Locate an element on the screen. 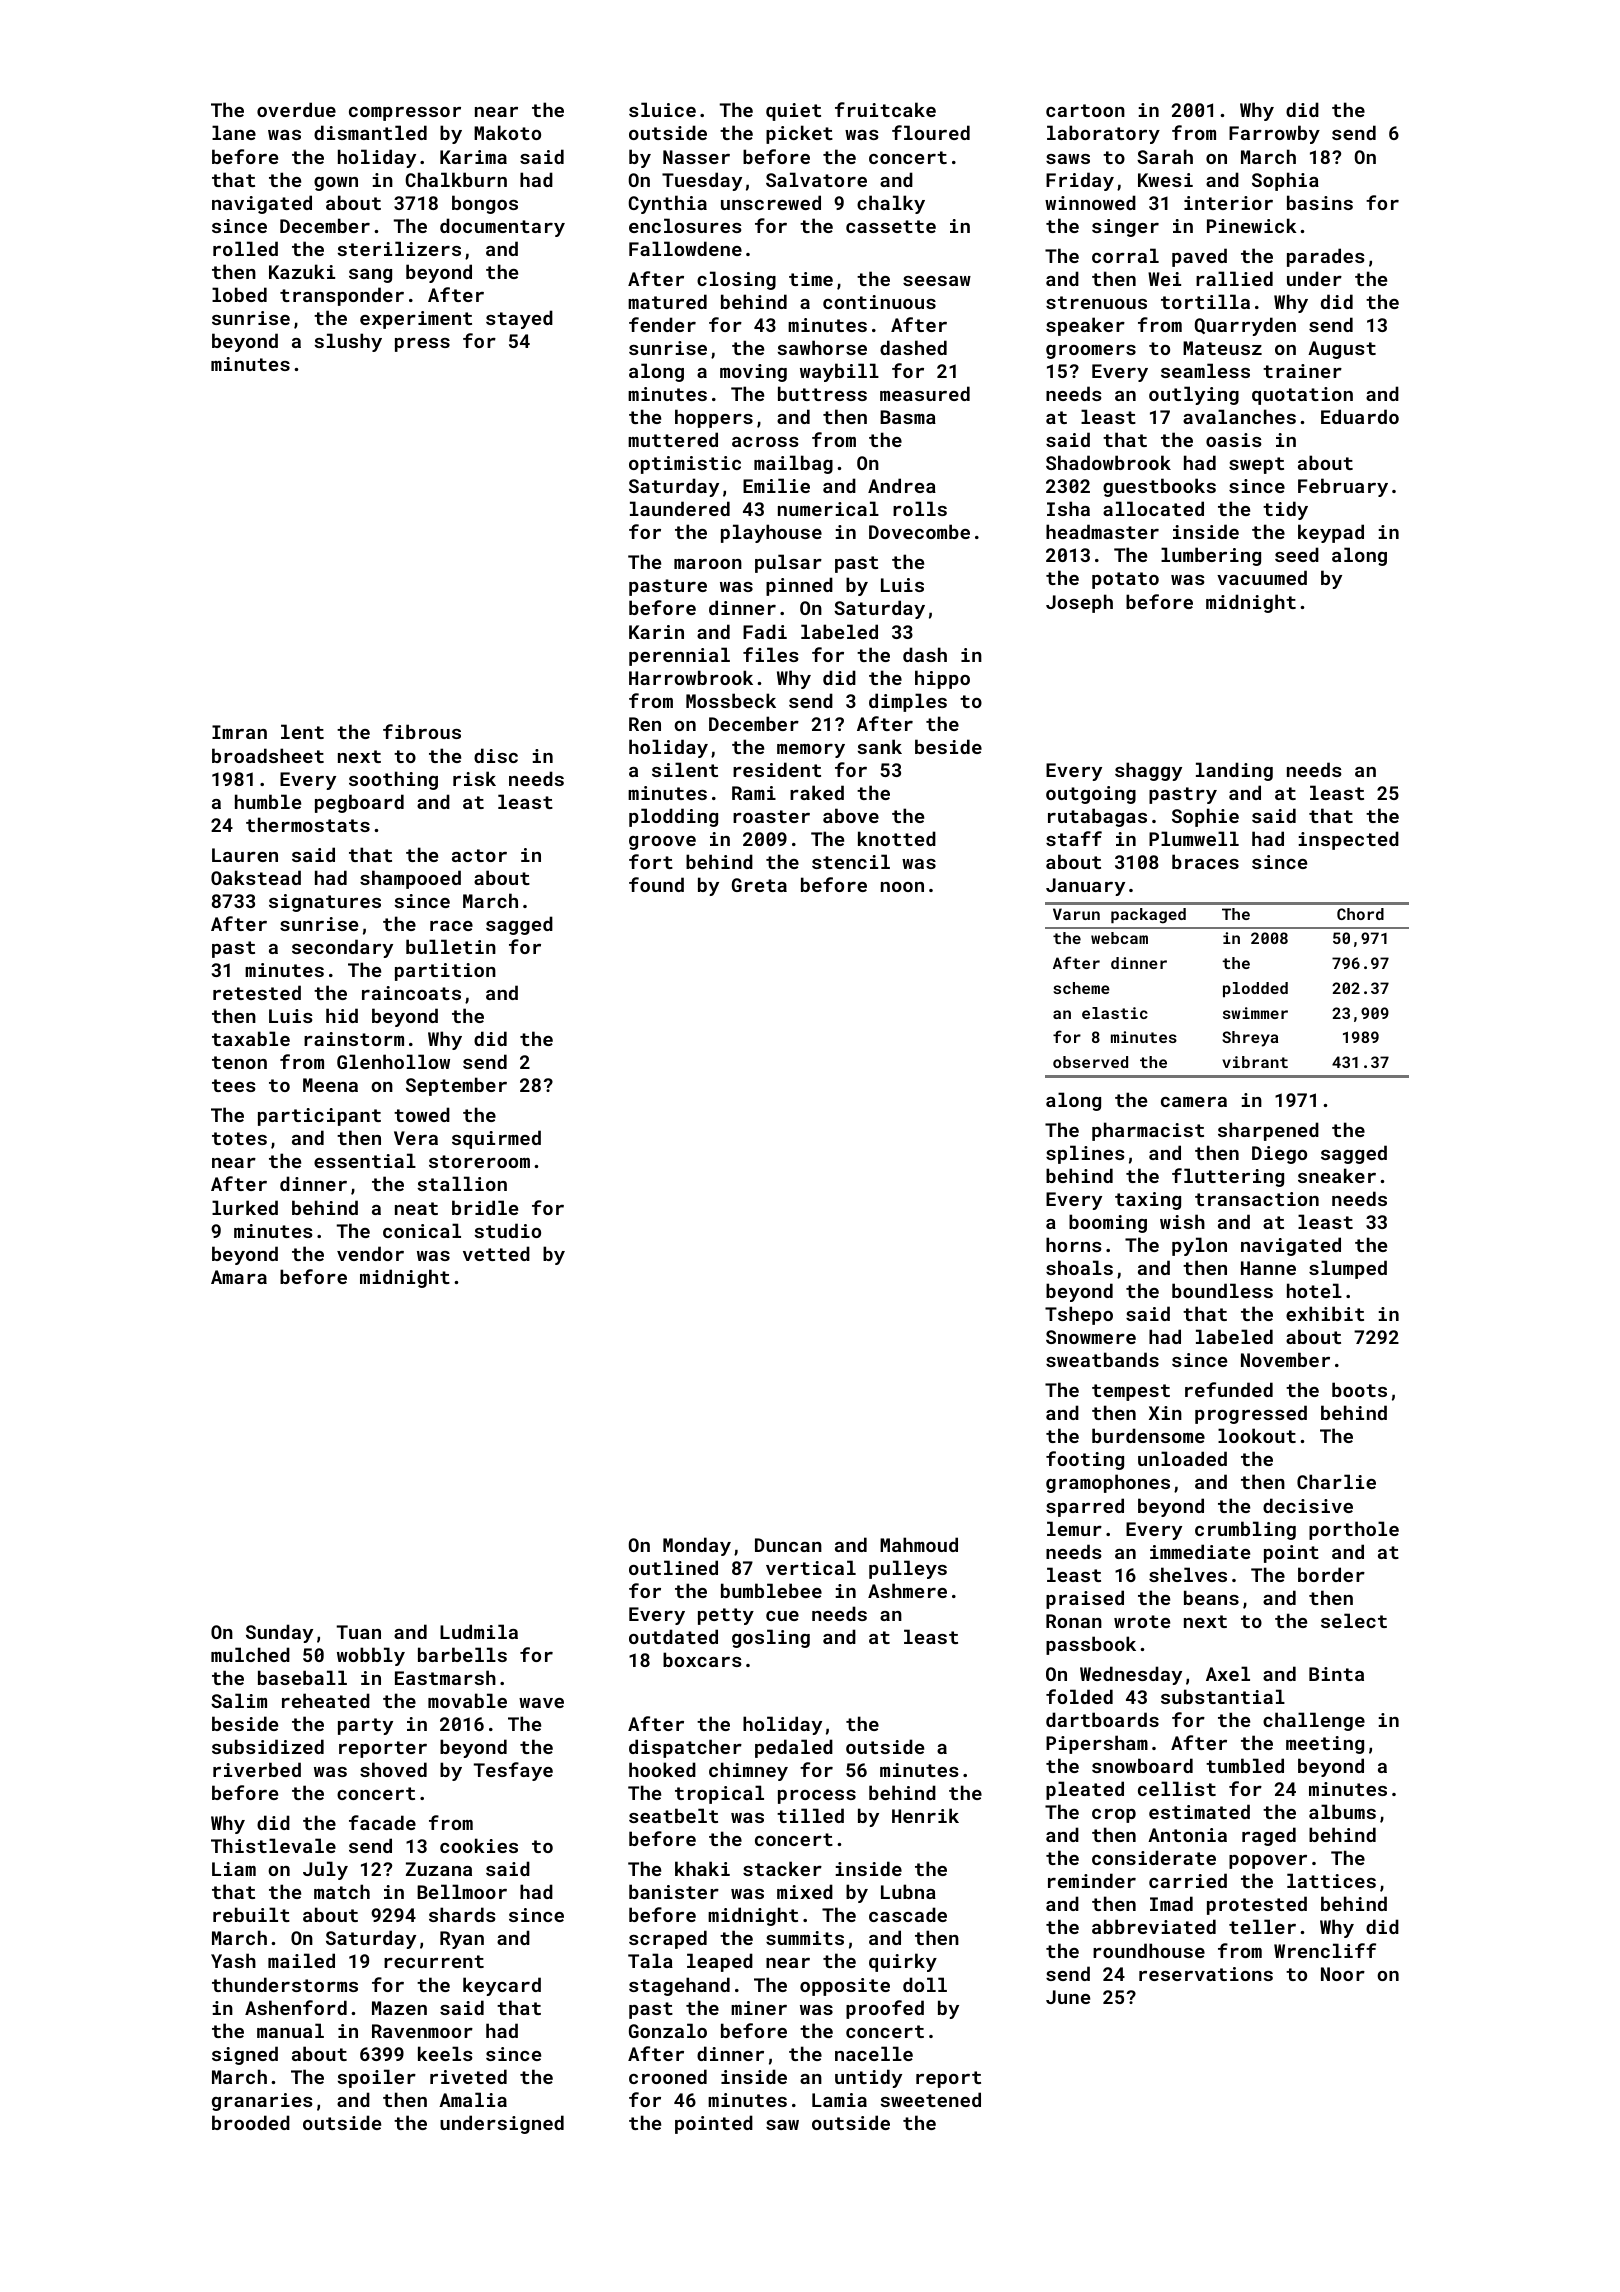 Image resolution: width=1620 pixels, height=2292 pixels. progressed is located at coordinates (1251, 1414).
